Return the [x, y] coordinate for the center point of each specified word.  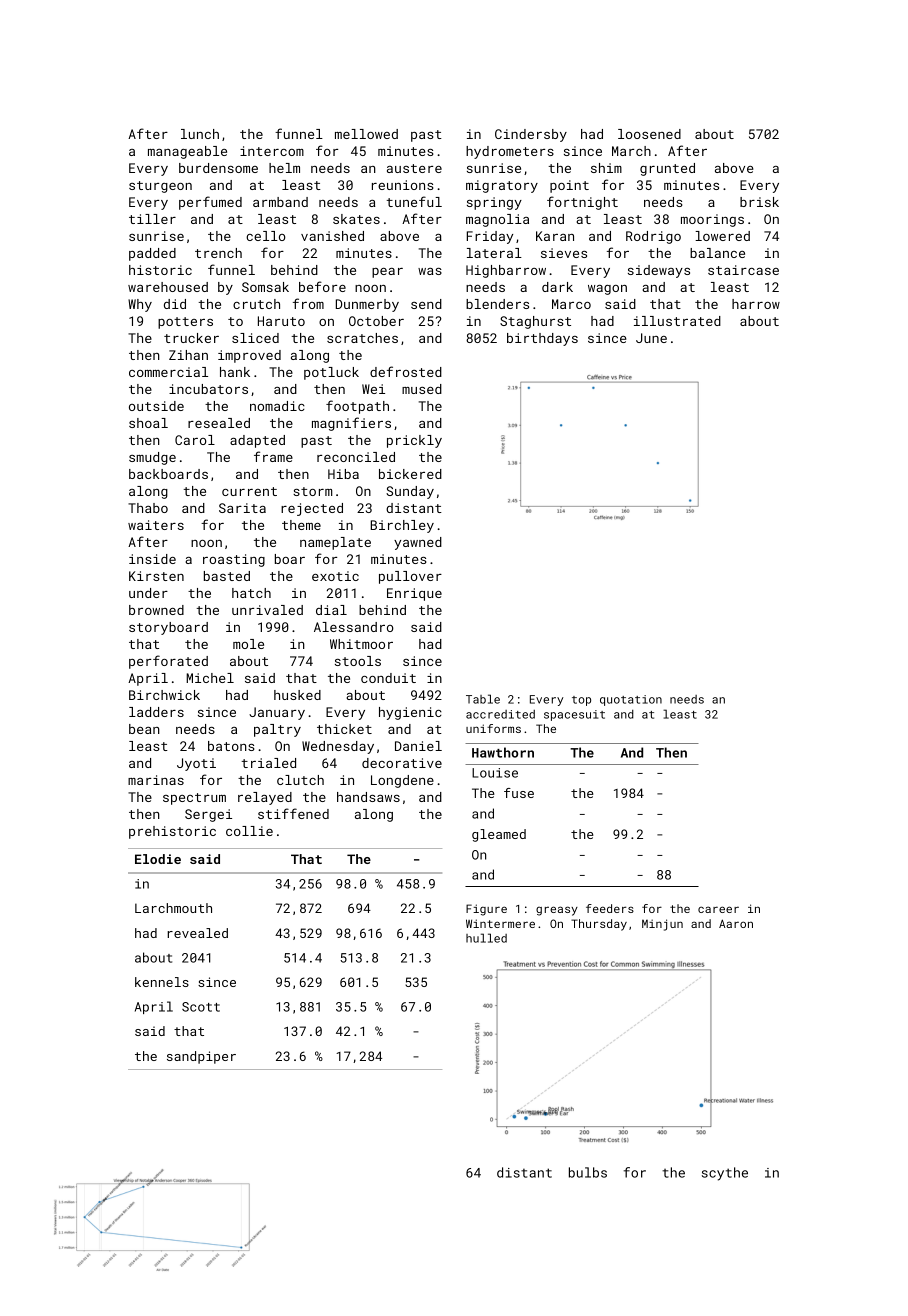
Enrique [414, 594]
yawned [418, 543]
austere [414, 168]
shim [606, 168]
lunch [200, 134]
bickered [410, 474]
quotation [631, 700]
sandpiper [201, 1057]
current [249, 491]
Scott [201, 1007]
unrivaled [267, 610]
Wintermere [500, 923]
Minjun [662, 925]
